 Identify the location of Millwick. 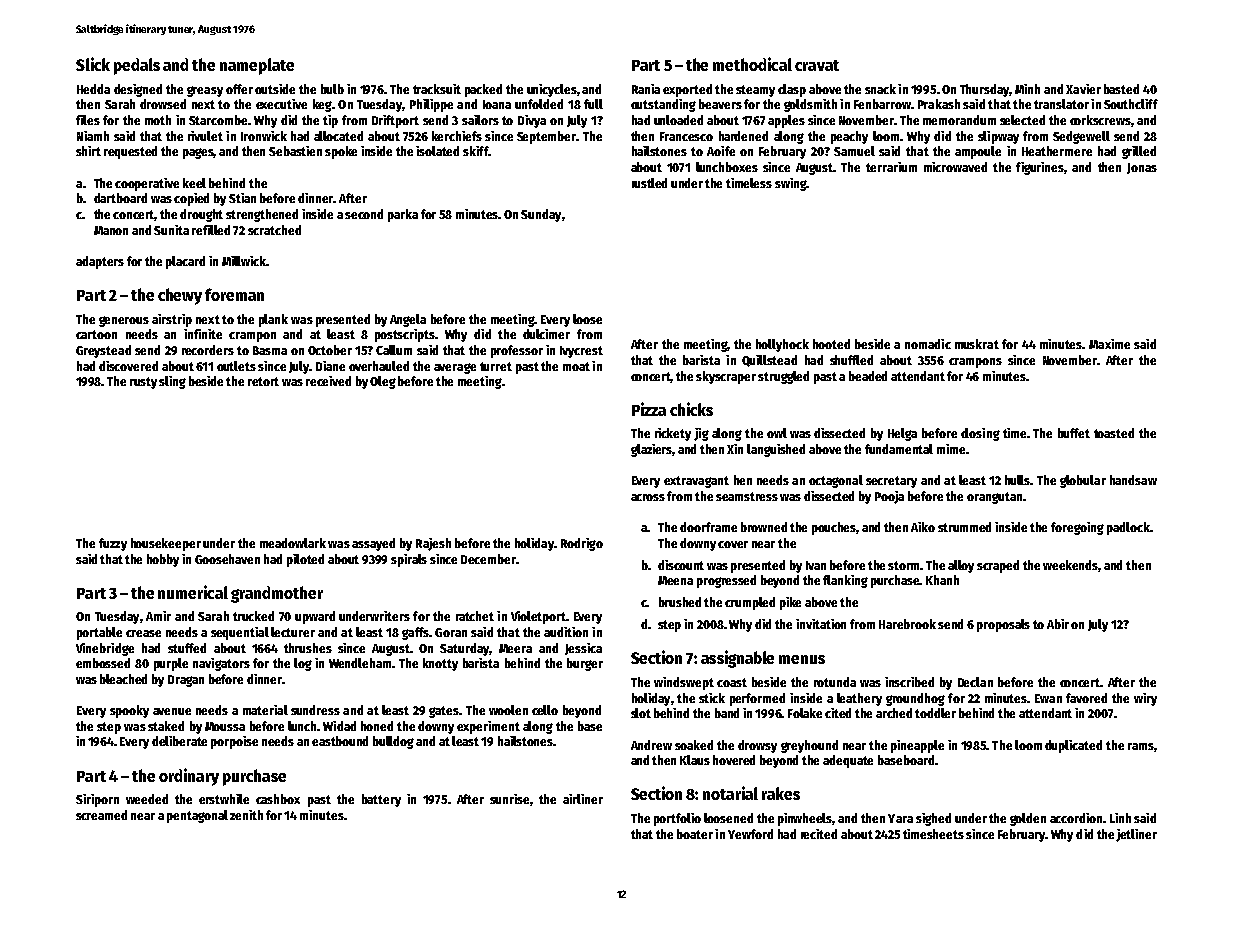
(244, 261).
